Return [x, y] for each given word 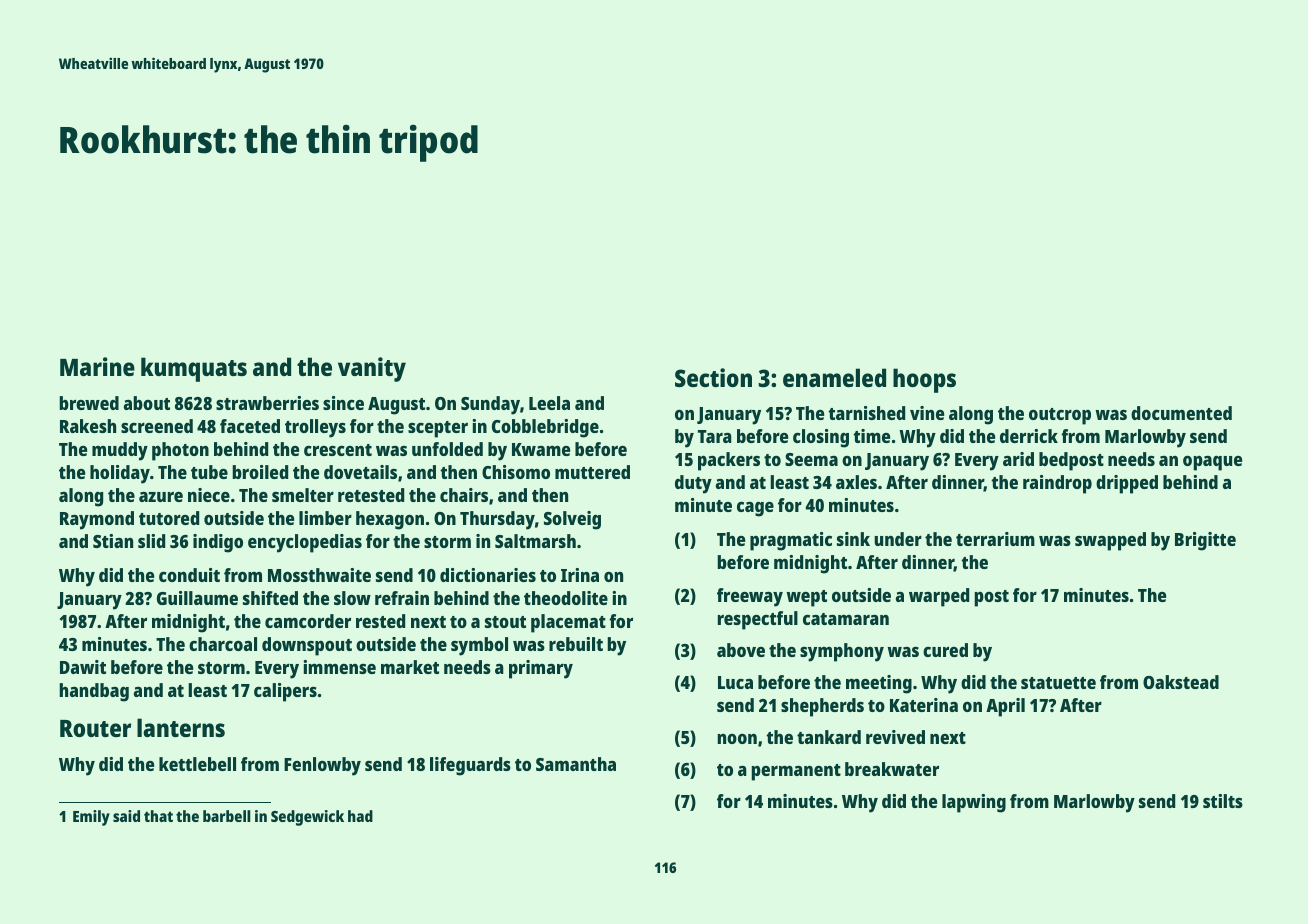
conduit [189, 575]
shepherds [822, 707]
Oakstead [1181, 682]
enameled [834, 377]
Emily [91, 818]
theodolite [566, 598]
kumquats [194, 369]
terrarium [995, 539]
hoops [924, 380]
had [360, 816]
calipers [285, 692]
